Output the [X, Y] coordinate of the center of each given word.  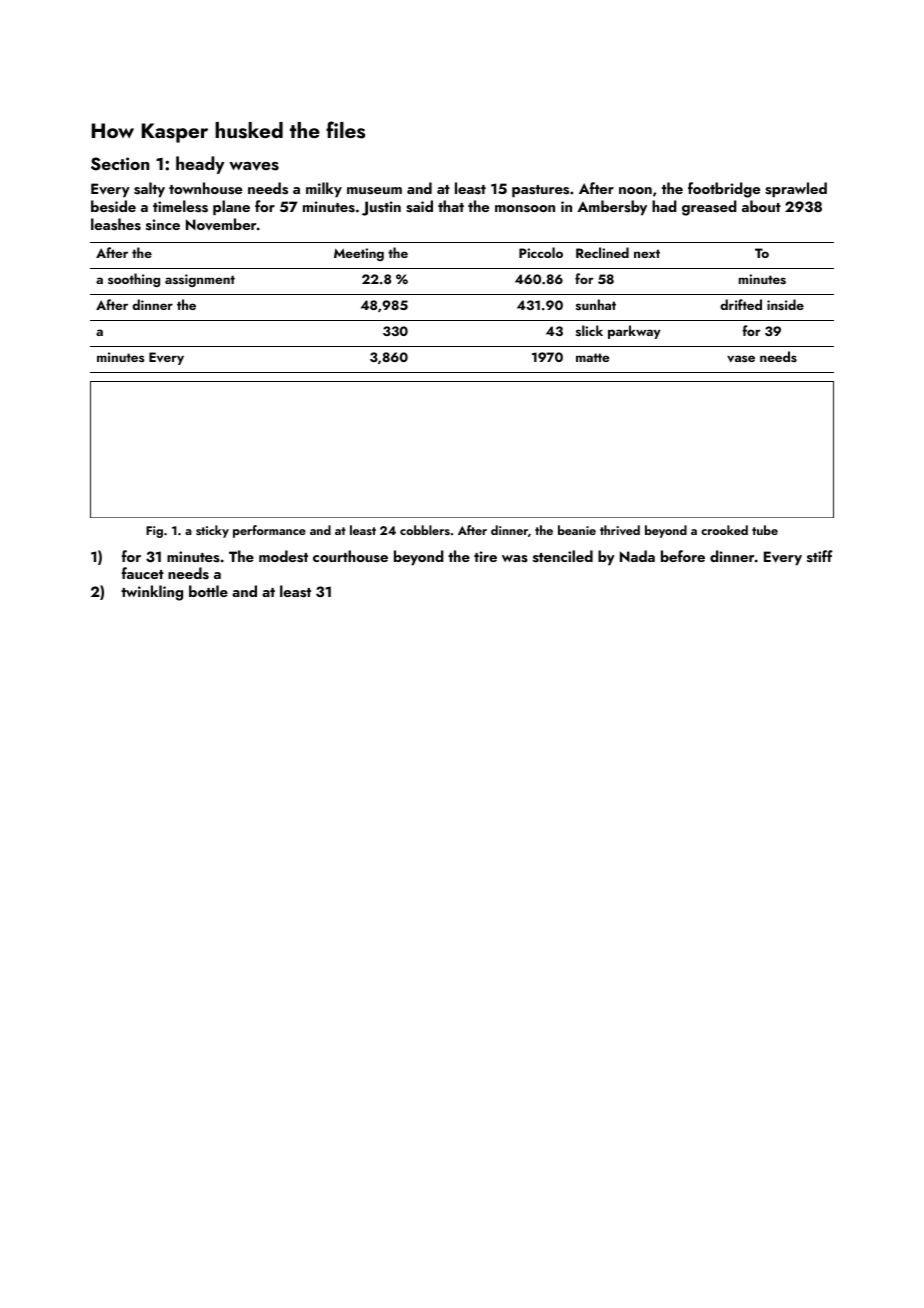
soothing [134, 280]
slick [589, 331]
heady [200, 165]
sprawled [796, 190]
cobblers [425, 530]
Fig [154, 532]
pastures [540, 191]
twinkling [152, 593]
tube [765, 530]
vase [741, 358]
